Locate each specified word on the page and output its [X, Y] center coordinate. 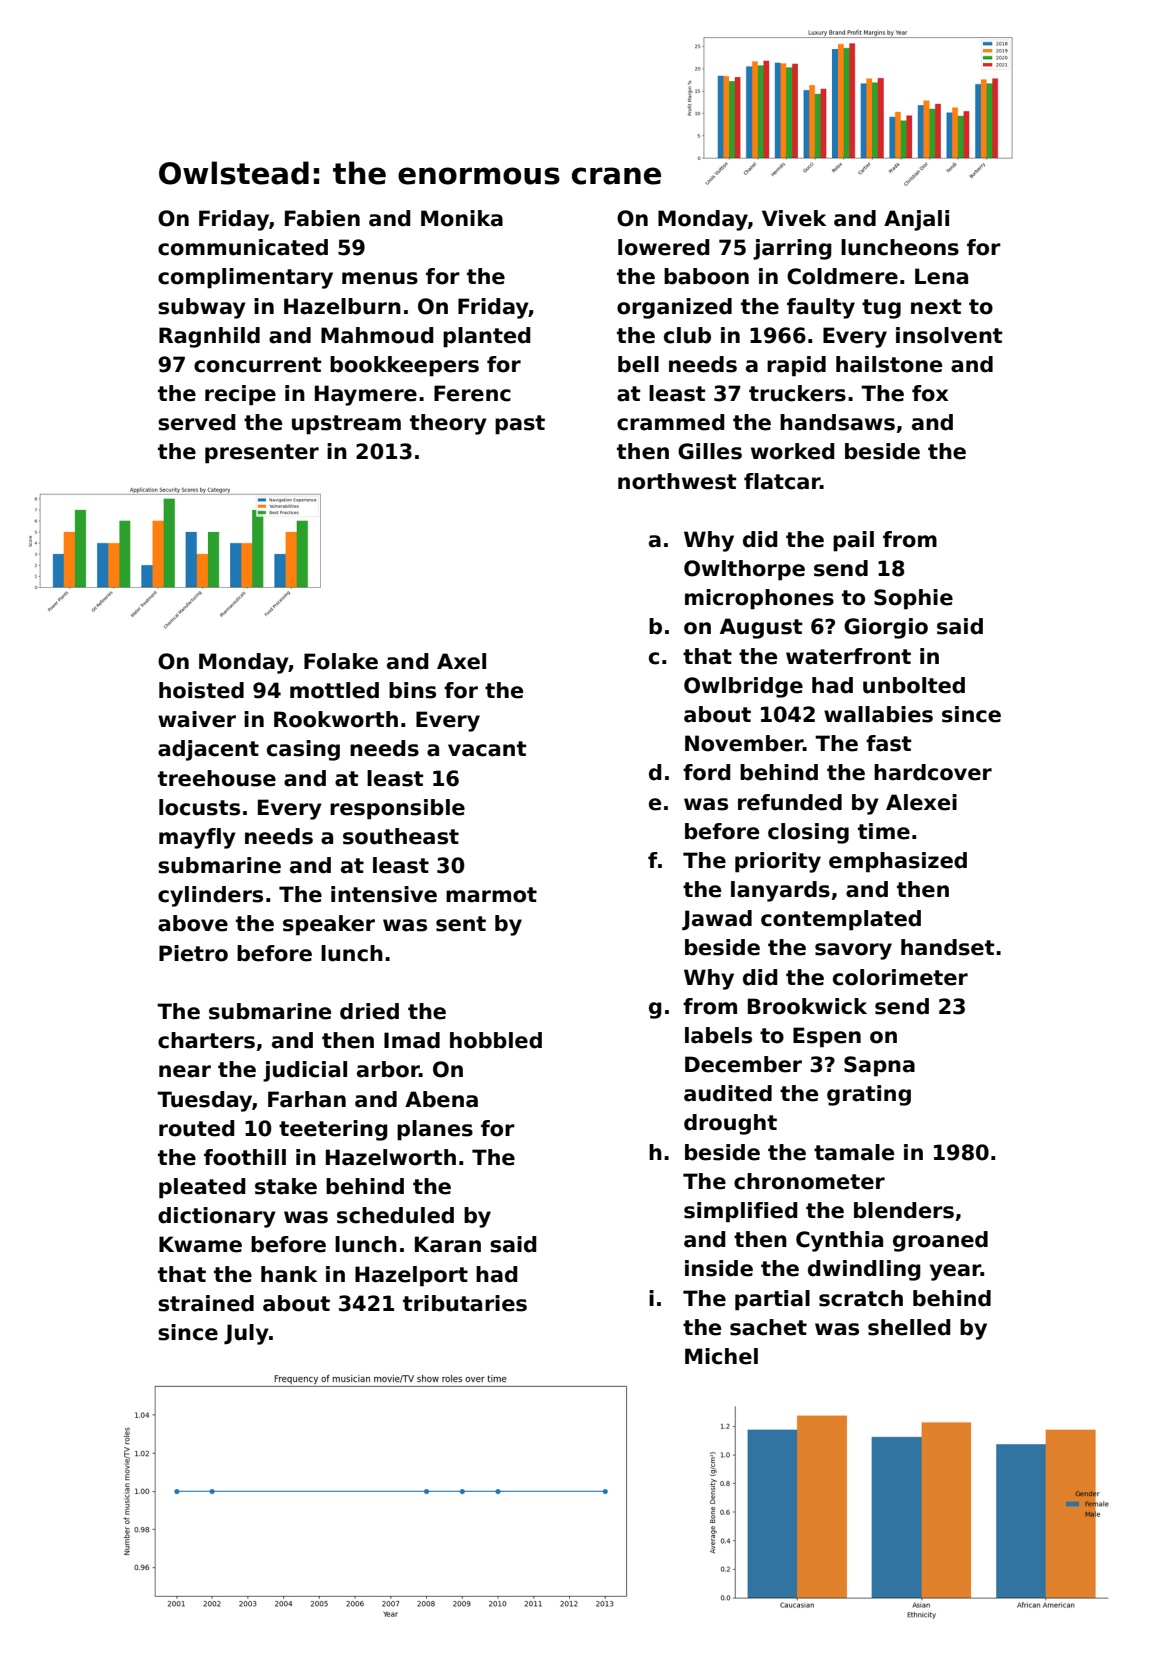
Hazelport [411, 1276]
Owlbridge [743, 687]
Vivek [794, 218]
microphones [759, 599]
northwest [677, 481]
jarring [792, 249]
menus [380, 278]
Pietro [193, 953]
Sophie [913, 599]
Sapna [879, 1066]
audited [728, 1093]
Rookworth [336, 719]
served [197, 422]
